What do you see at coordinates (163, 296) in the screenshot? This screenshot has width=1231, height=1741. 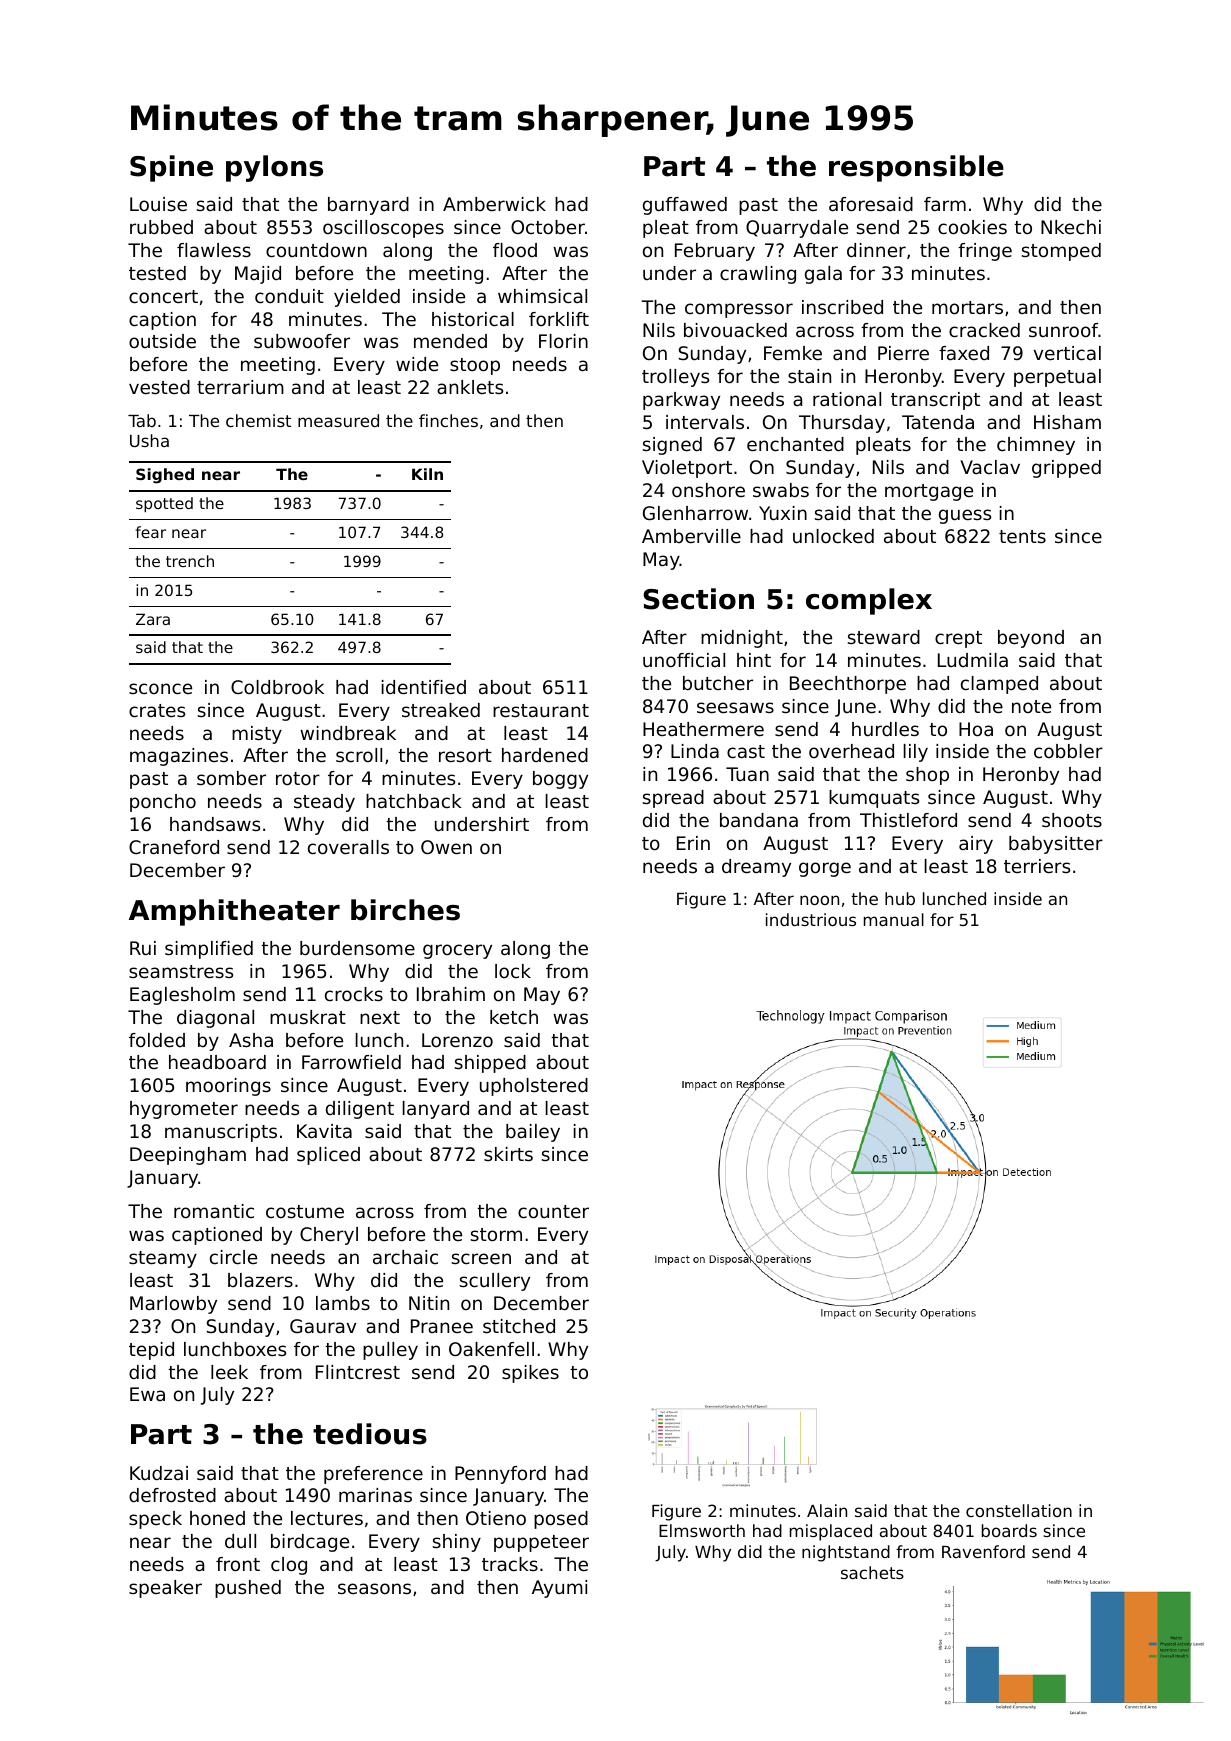 I see `concert` at bounding box center [163, 296].
